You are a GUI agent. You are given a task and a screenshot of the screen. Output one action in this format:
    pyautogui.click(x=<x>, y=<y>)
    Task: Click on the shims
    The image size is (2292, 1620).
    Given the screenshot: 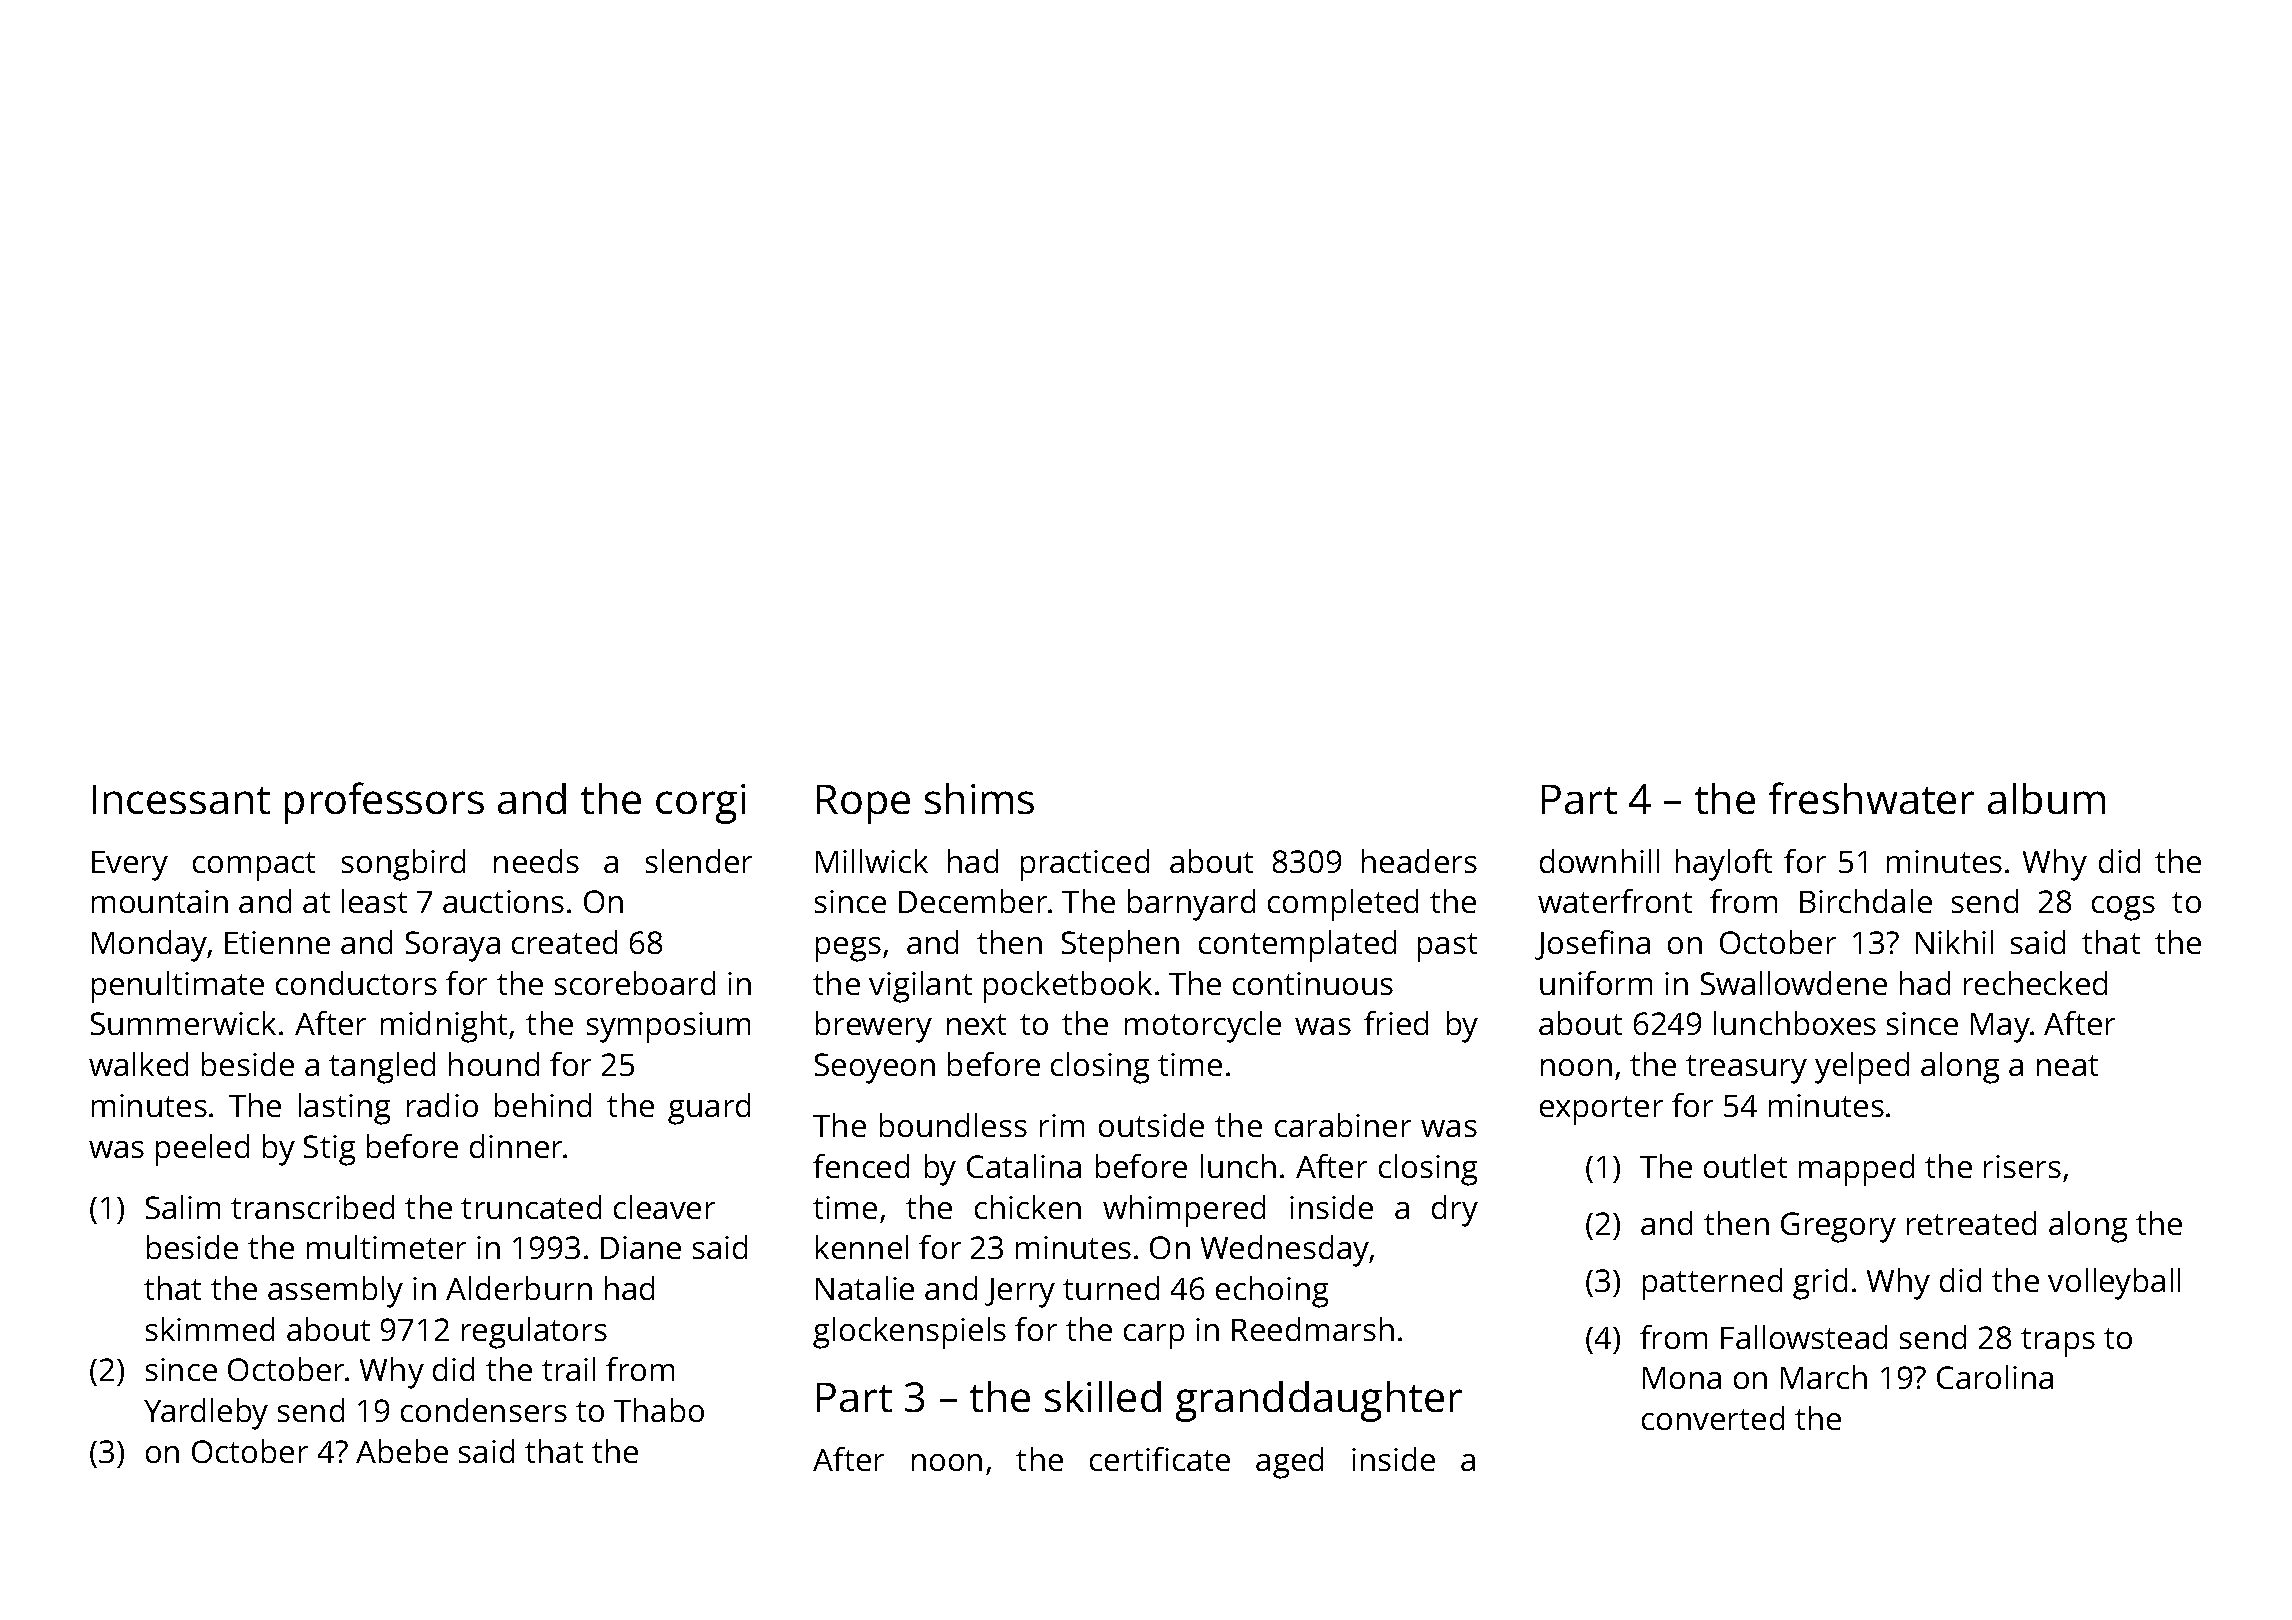 What is the action you would take?
    pyautogui.click(x=979, y=798)
